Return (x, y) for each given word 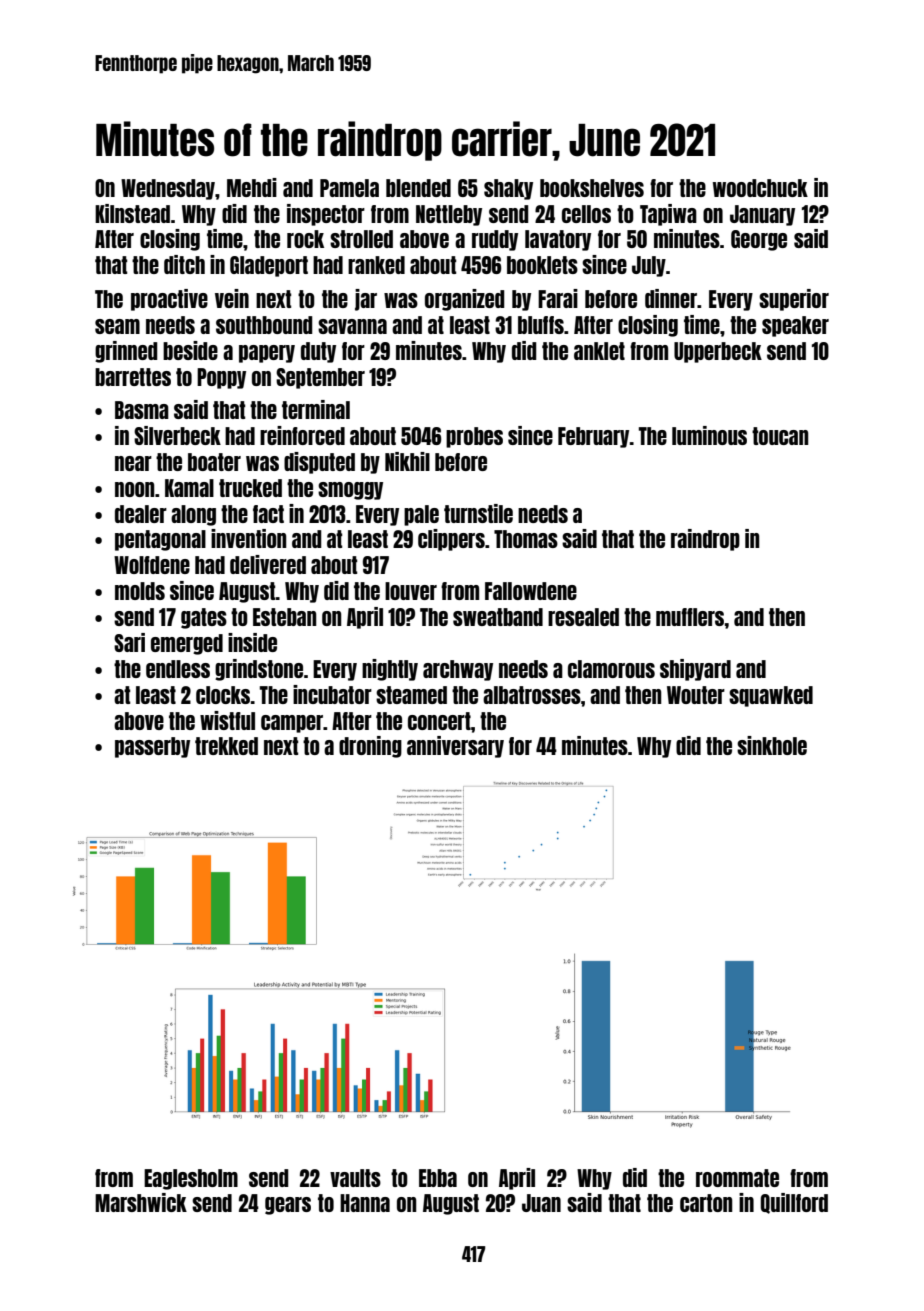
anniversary (455, 747)
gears (288, 1206)
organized (465, 300)
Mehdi (252, 187)
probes (474, 437)
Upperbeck (718, 352)
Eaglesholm (191, 1179)
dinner (671, 298)
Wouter (696, 695)
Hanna (365, 1203)
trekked (226, 746)
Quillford (794, 1203)
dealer (141, 514)
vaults (355, 1178)
